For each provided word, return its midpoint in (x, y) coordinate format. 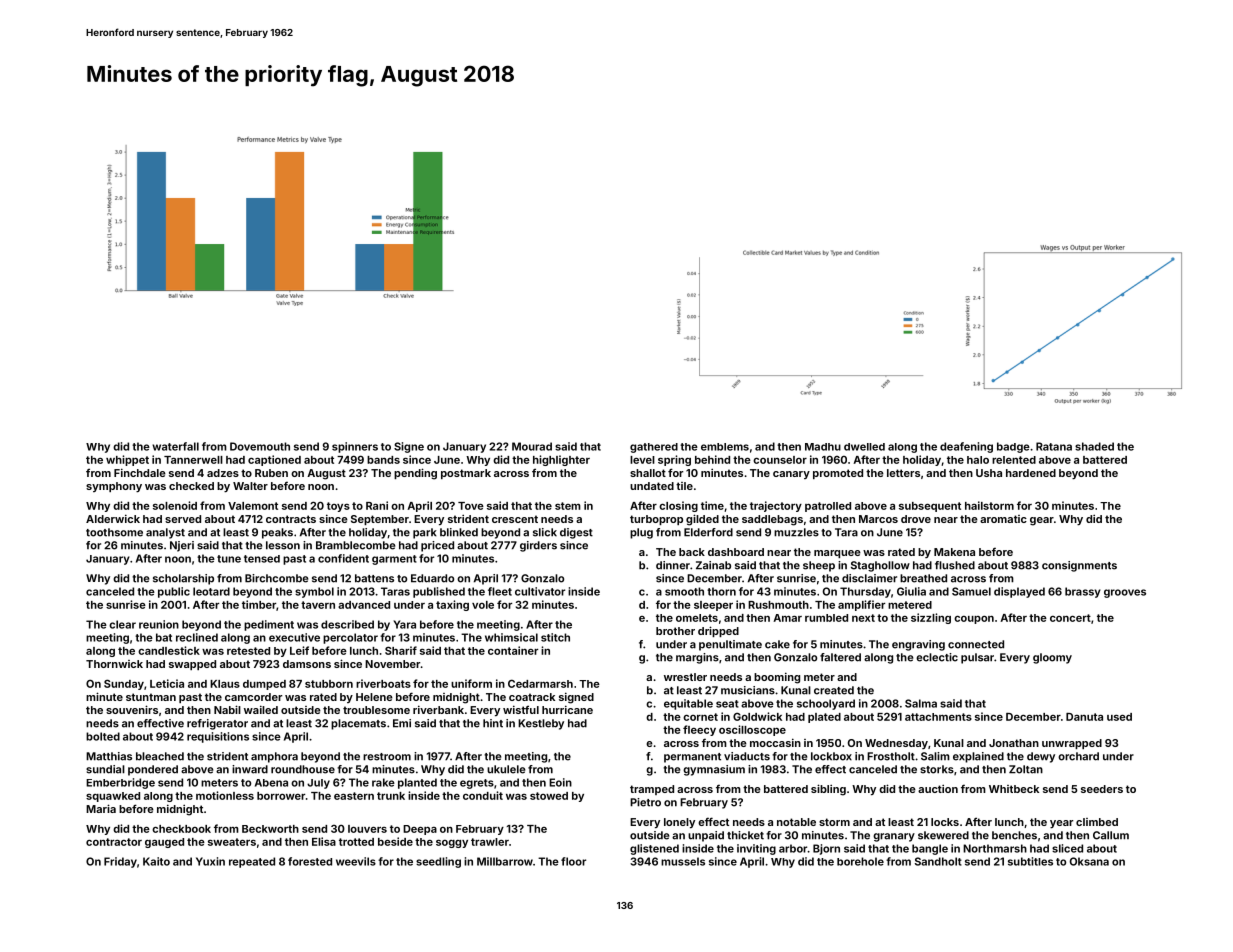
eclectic (937, 657)
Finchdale (140, 472)
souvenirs (132, 709)
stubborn (329, 684)
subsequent (930, 507)
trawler (490, 842)
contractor (114, 842)
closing (678, 506)
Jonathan (1014, 743)
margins (697, 658)
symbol (314, 592)
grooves (1125, 593)
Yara (404, 624)
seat (727, 704)
